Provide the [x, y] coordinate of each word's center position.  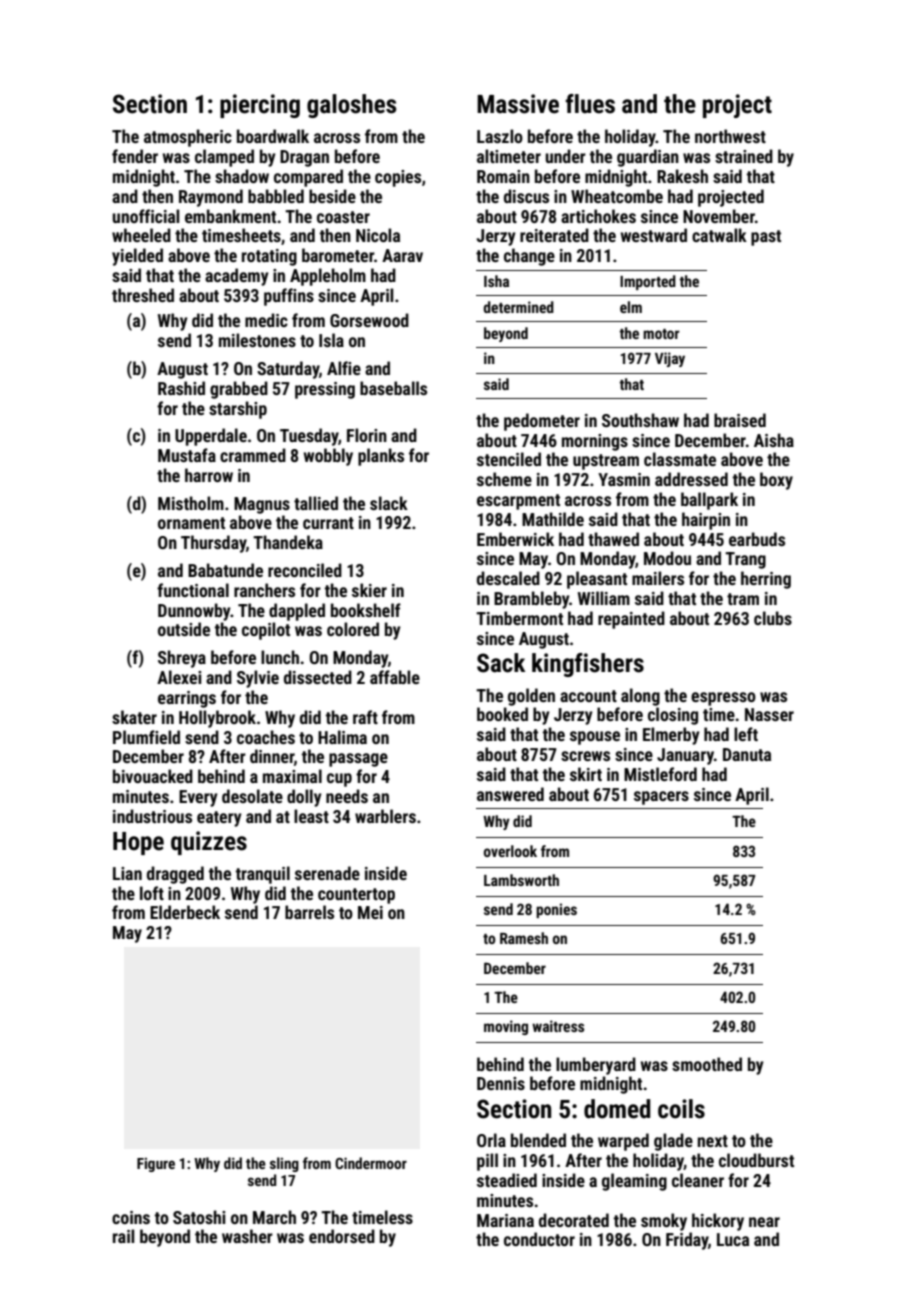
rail [123, 1236]
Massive [518, 104]
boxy [776, 481]
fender [135, 156]
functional [193, 590]
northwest [730, 136]
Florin [367, 435]
